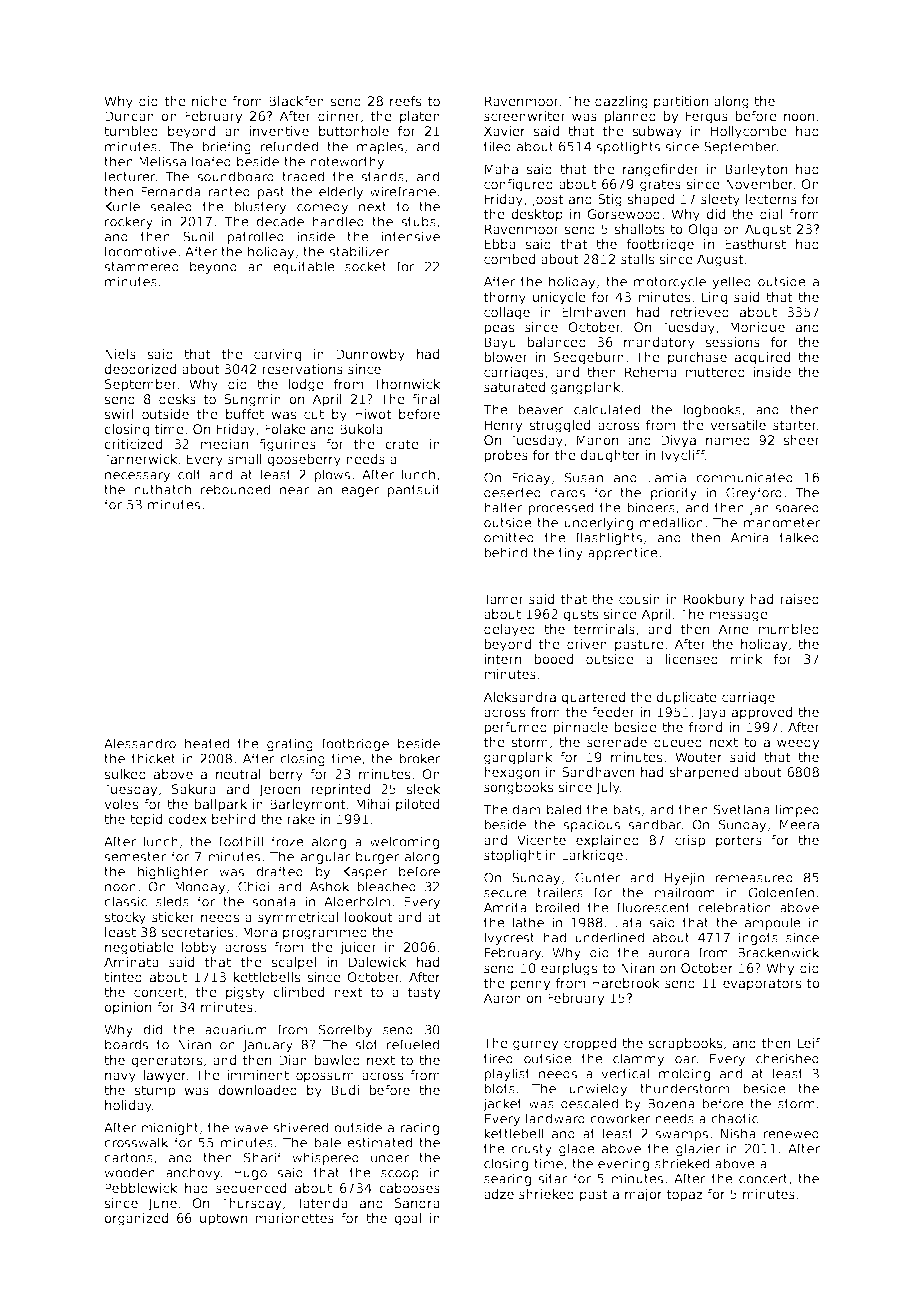  I want to click on reprinted, so click(340, 790).
